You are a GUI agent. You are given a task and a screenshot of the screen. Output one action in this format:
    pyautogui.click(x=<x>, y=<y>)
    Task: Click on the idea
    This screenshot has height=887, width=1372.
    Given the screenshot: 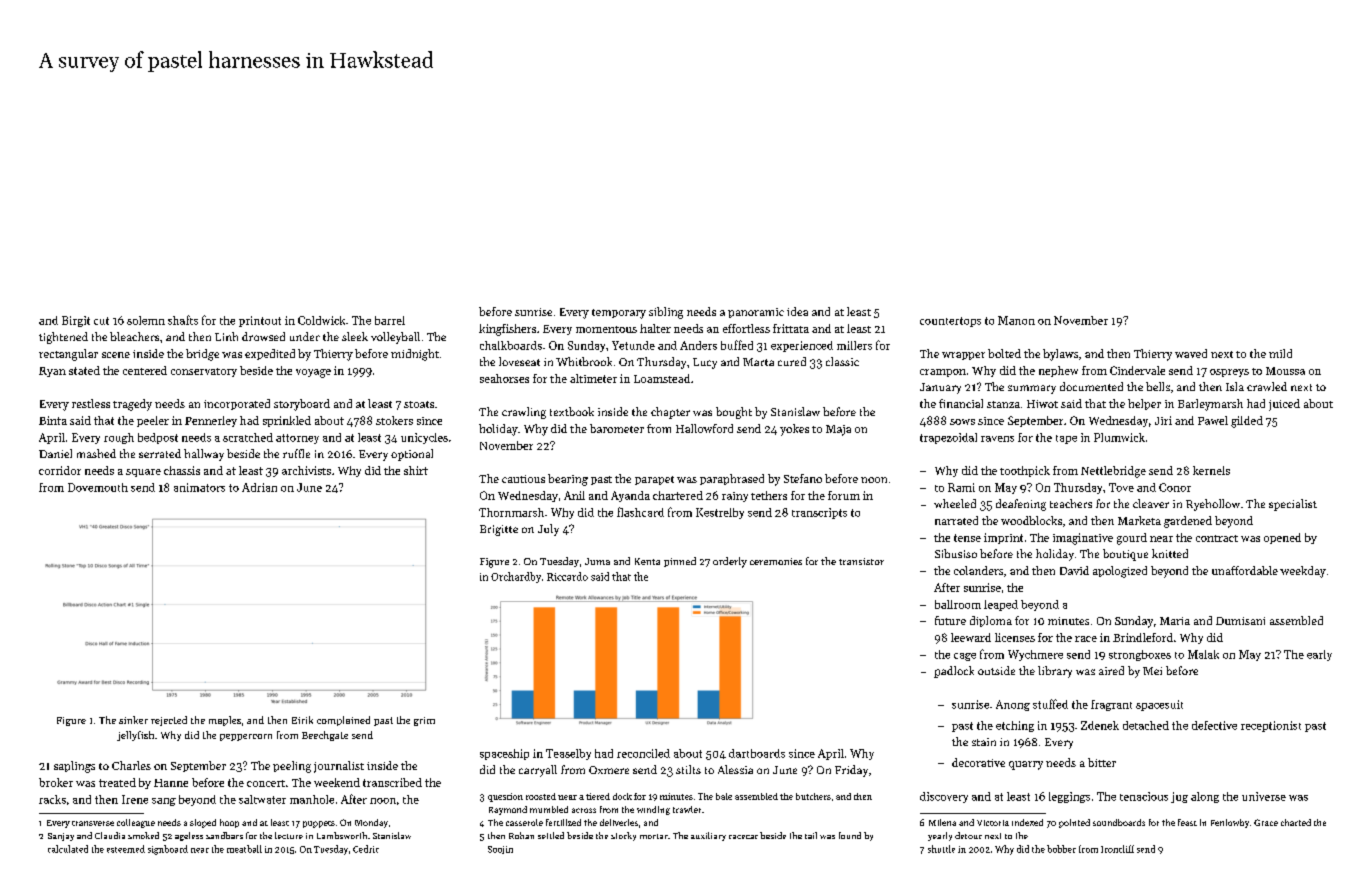 What is the action you would take?
    pyautogui.click(x=797, y=311)
